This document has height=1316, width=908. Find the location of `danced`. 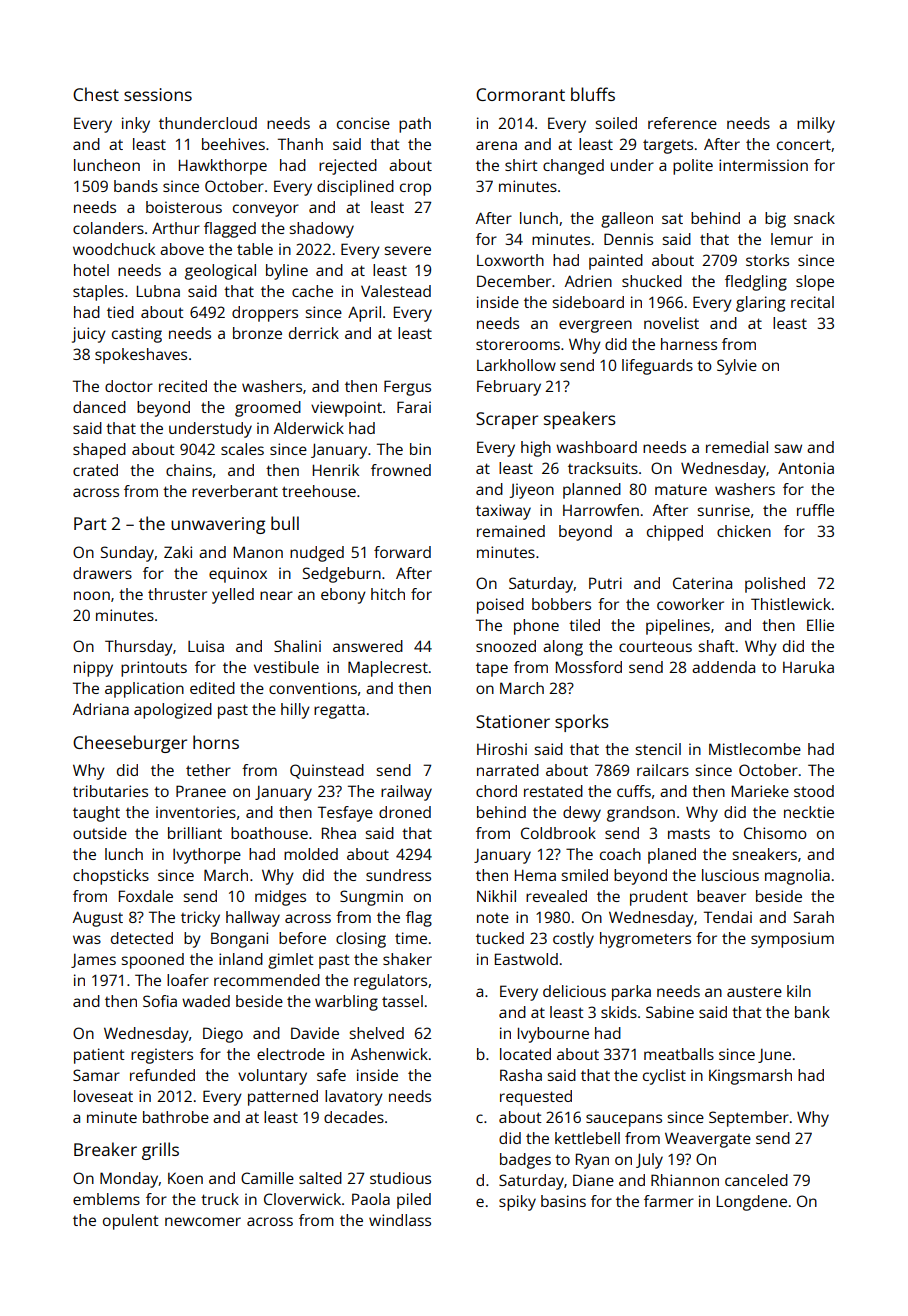

danced is located at coordinates (99, 407).
